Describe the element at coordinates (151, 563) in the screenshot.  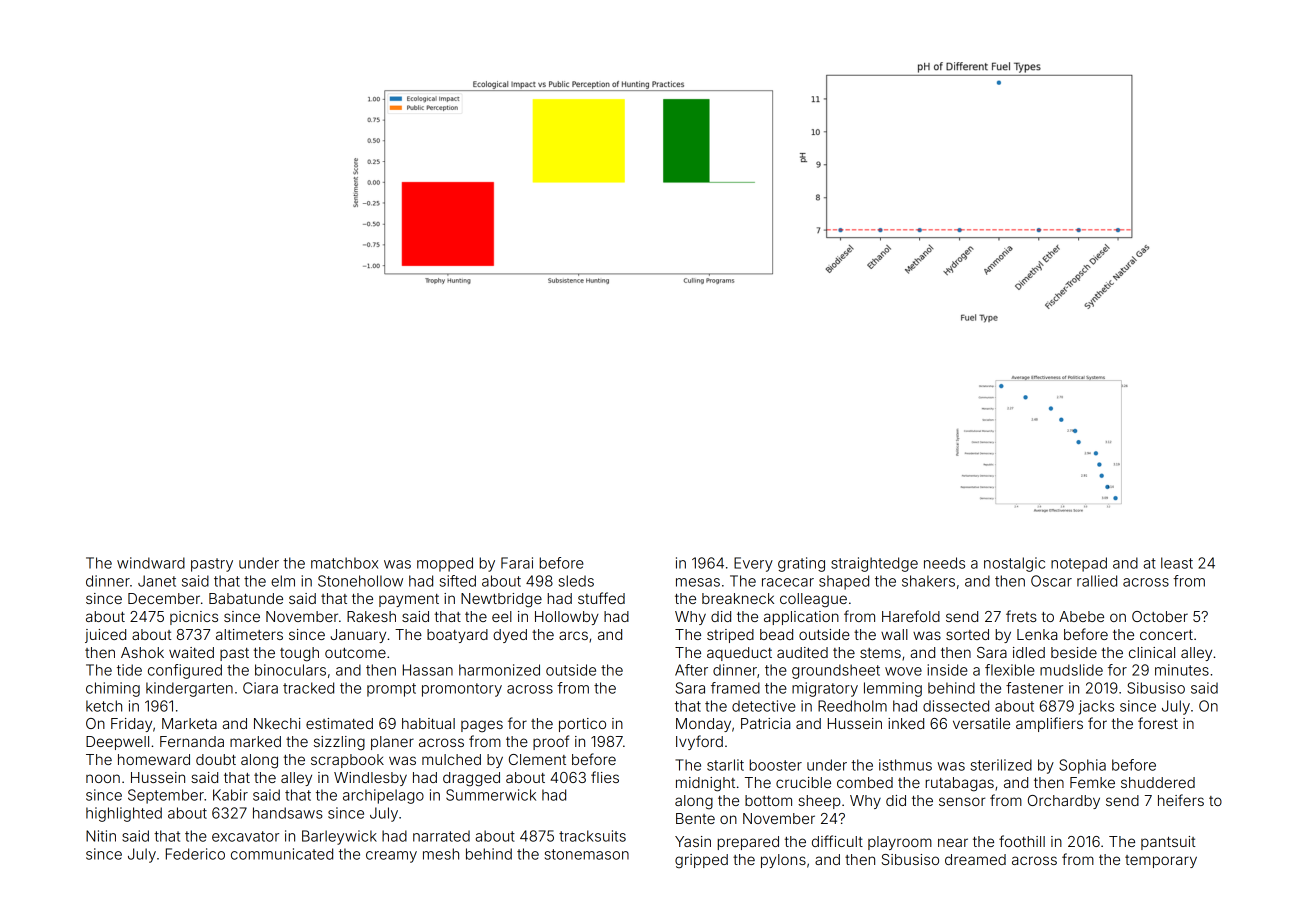
I see `windward` at that location.
